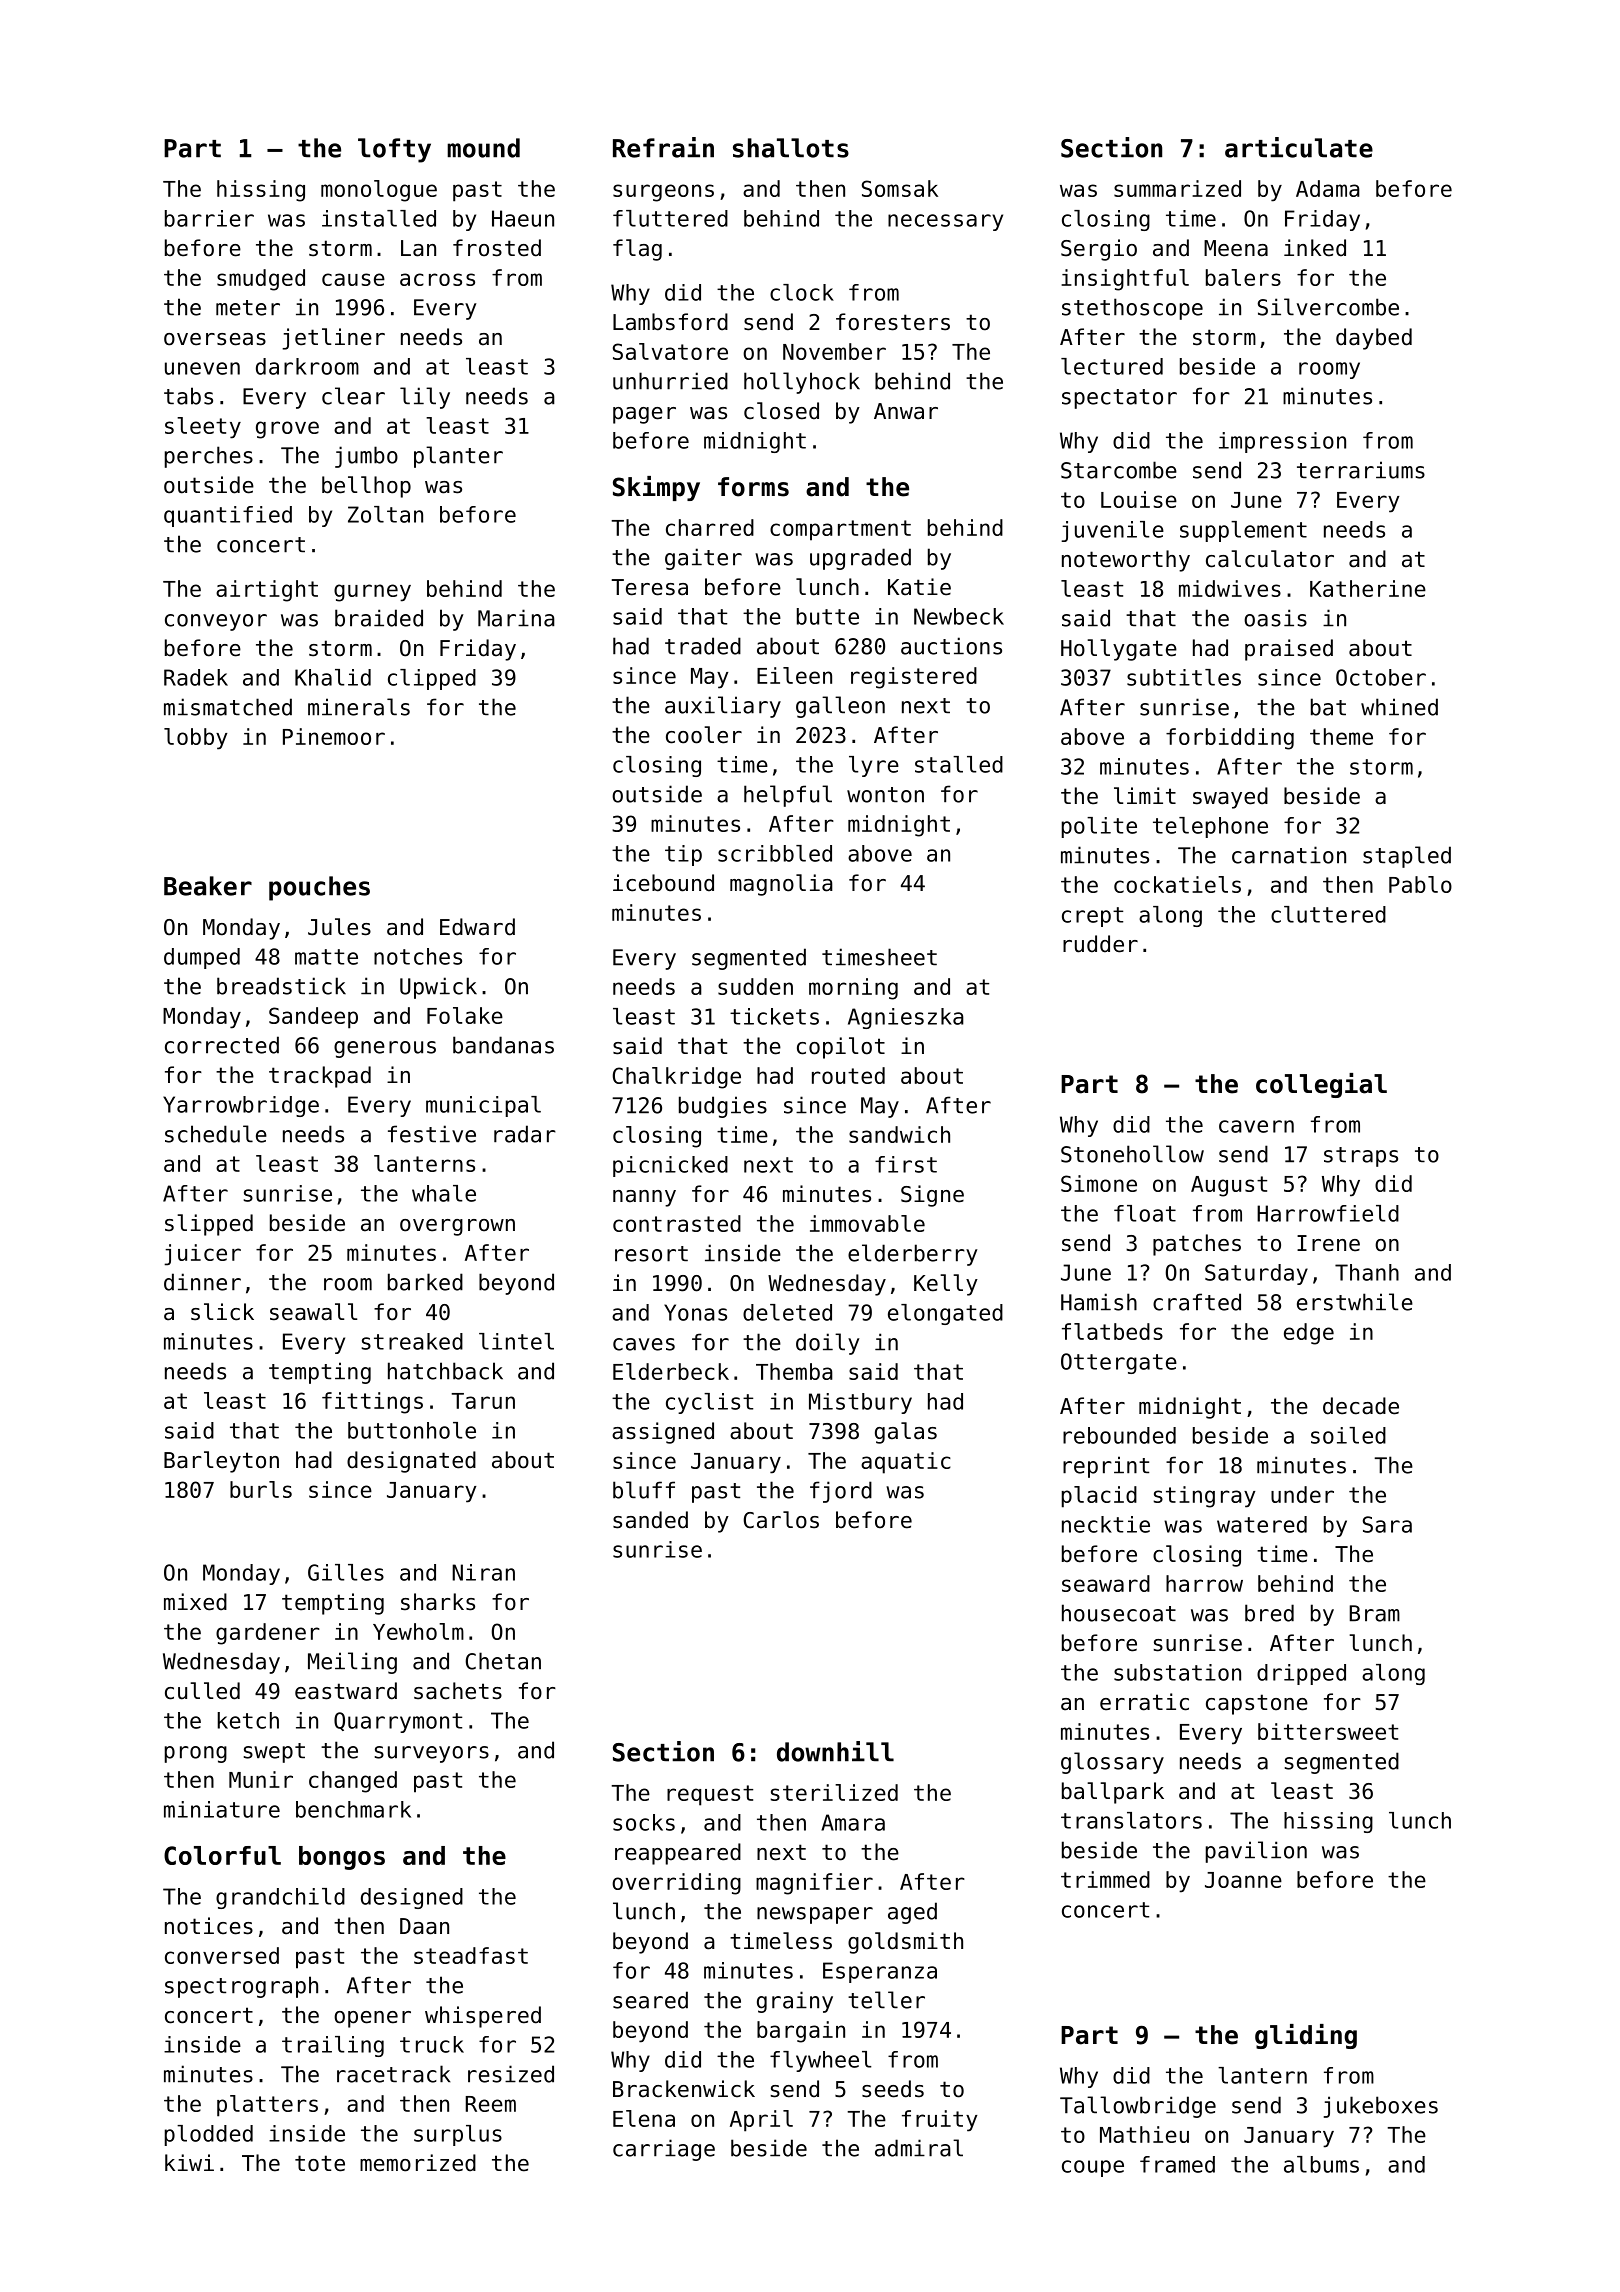 This page has width=1620, height=2292. I want to click on first, so click(906, 1164).
